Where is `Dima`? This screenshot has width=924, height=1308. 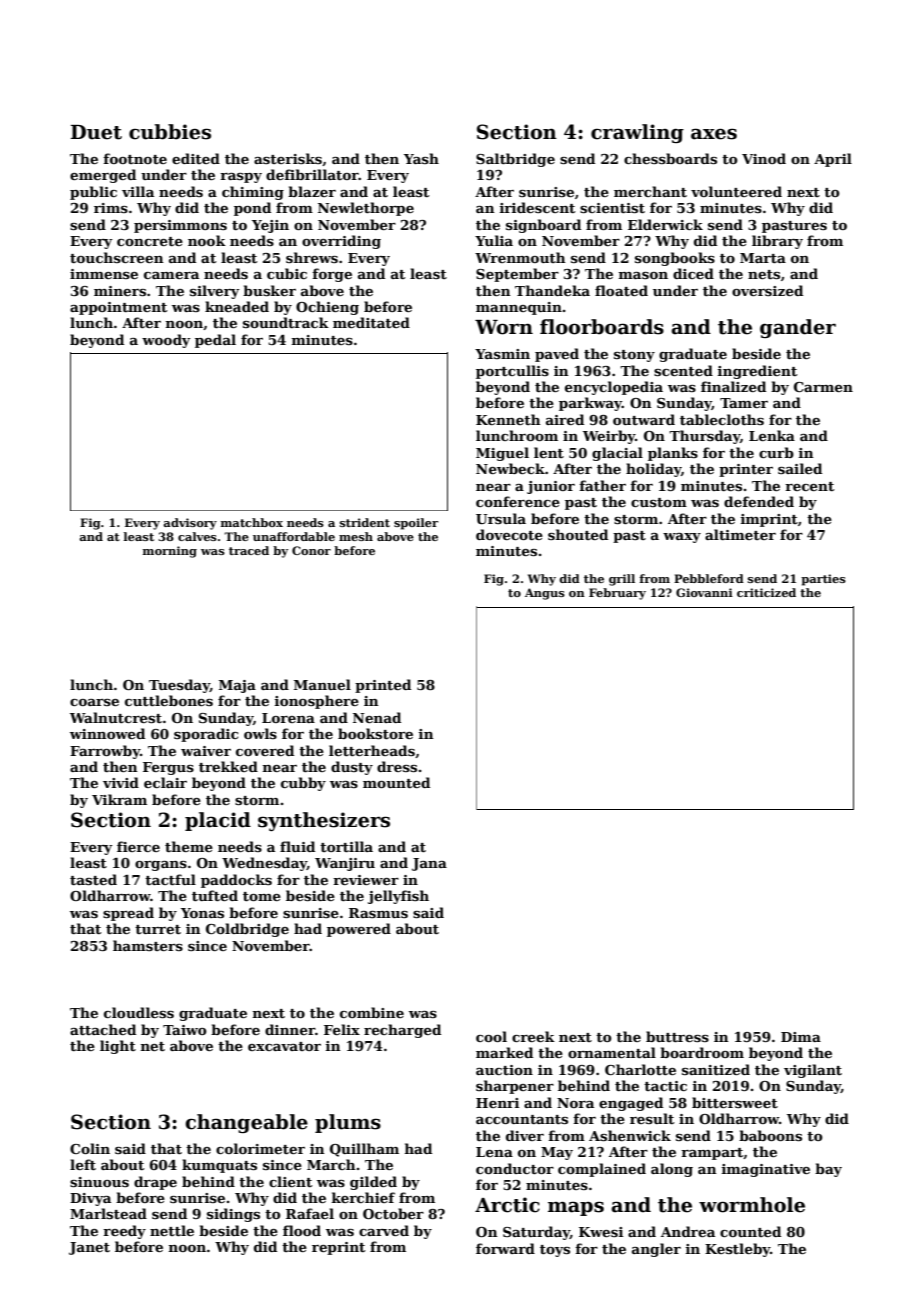 Dima is located at coordinates (801, 1037).
